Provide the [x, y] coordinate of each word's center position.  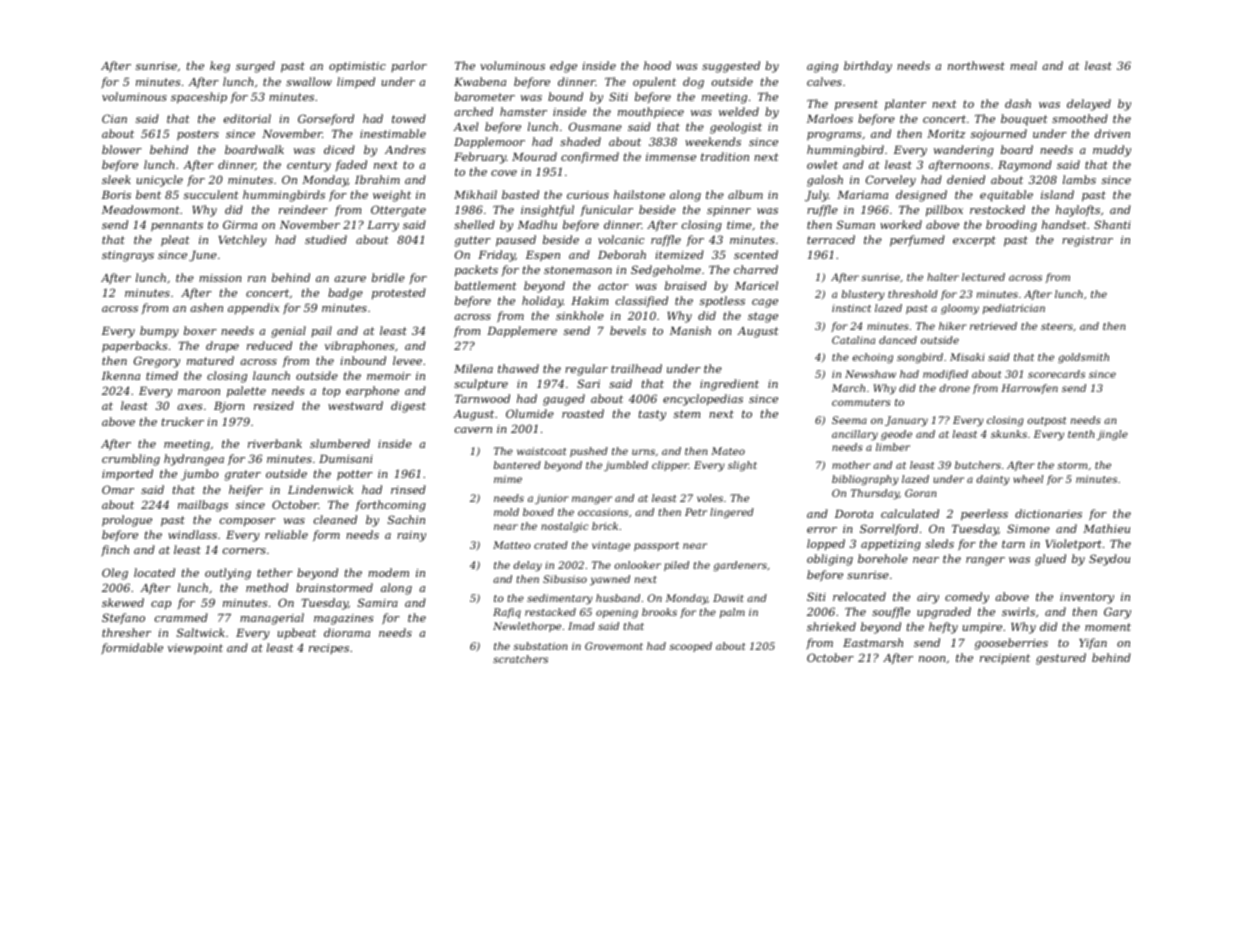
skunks [1009, 434]
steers [1057, 326]
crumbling [131, 460]
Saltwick [201, 632]
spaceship [199, 98]
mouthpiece [651, 113]
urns [643, 452]
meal [1023, 65]
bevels [628, 330]
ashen [206, 307]
